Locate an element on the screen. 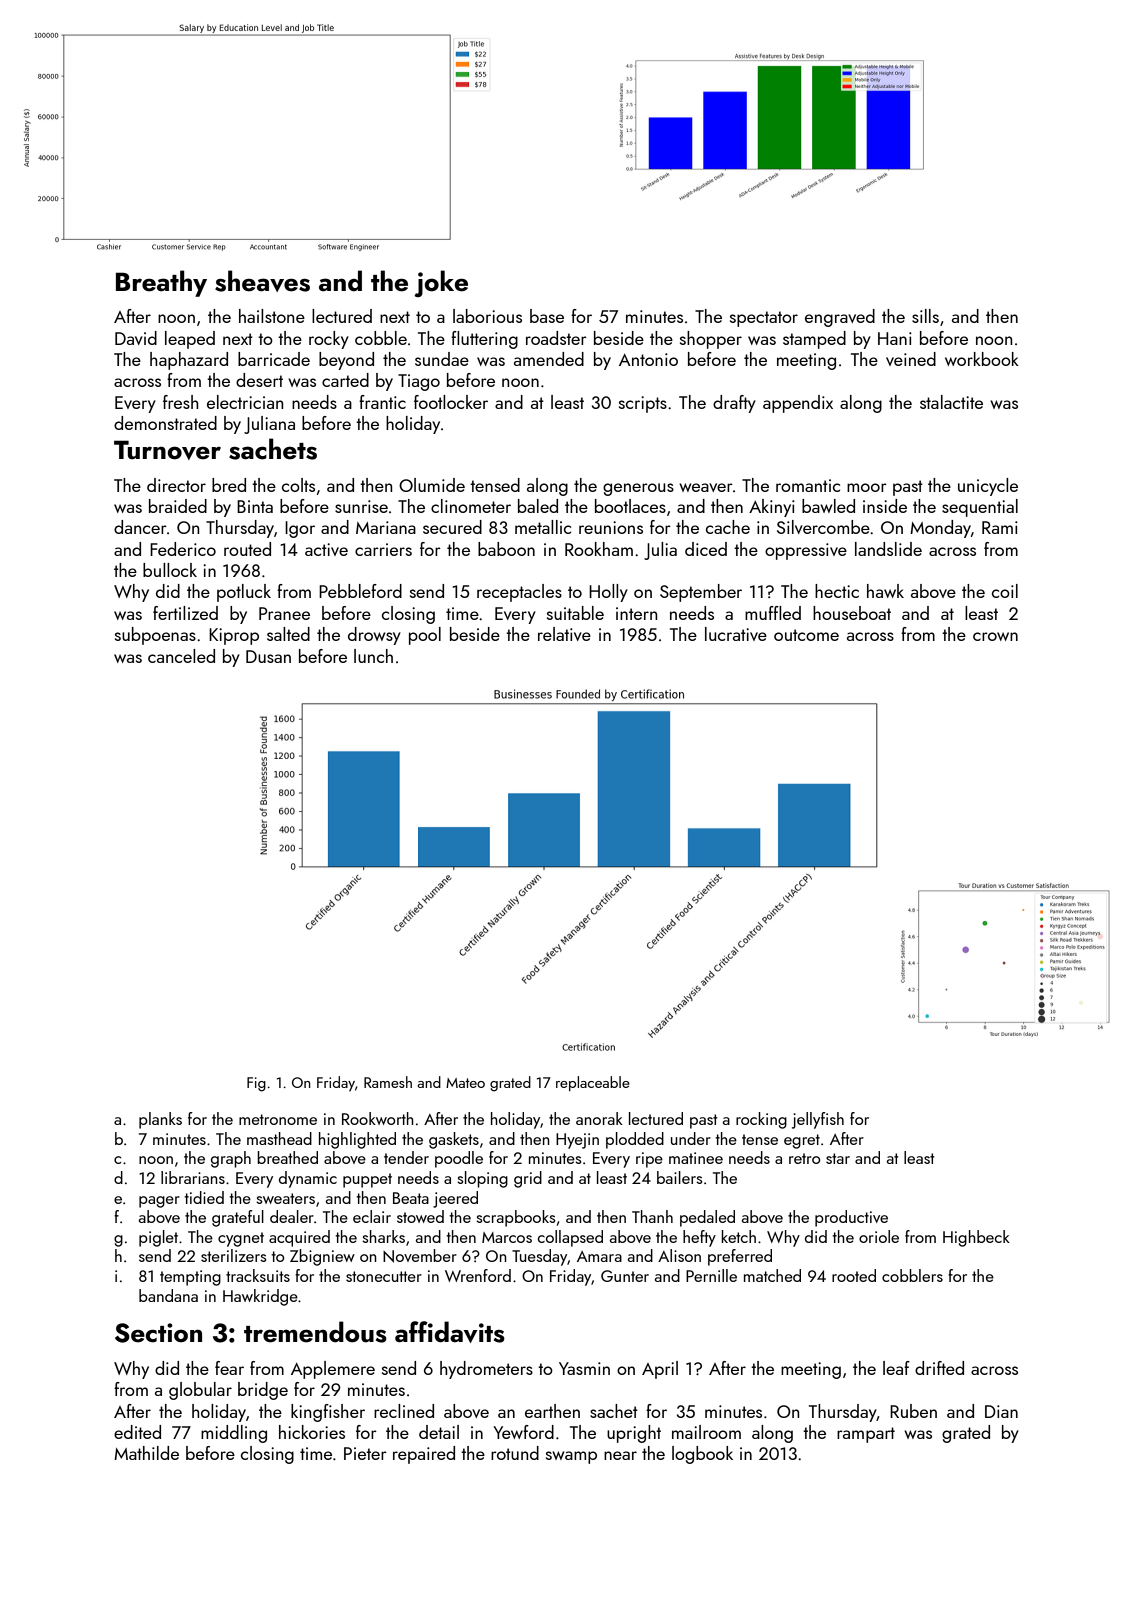  Pieter is located at coordinates (365, 1453).
